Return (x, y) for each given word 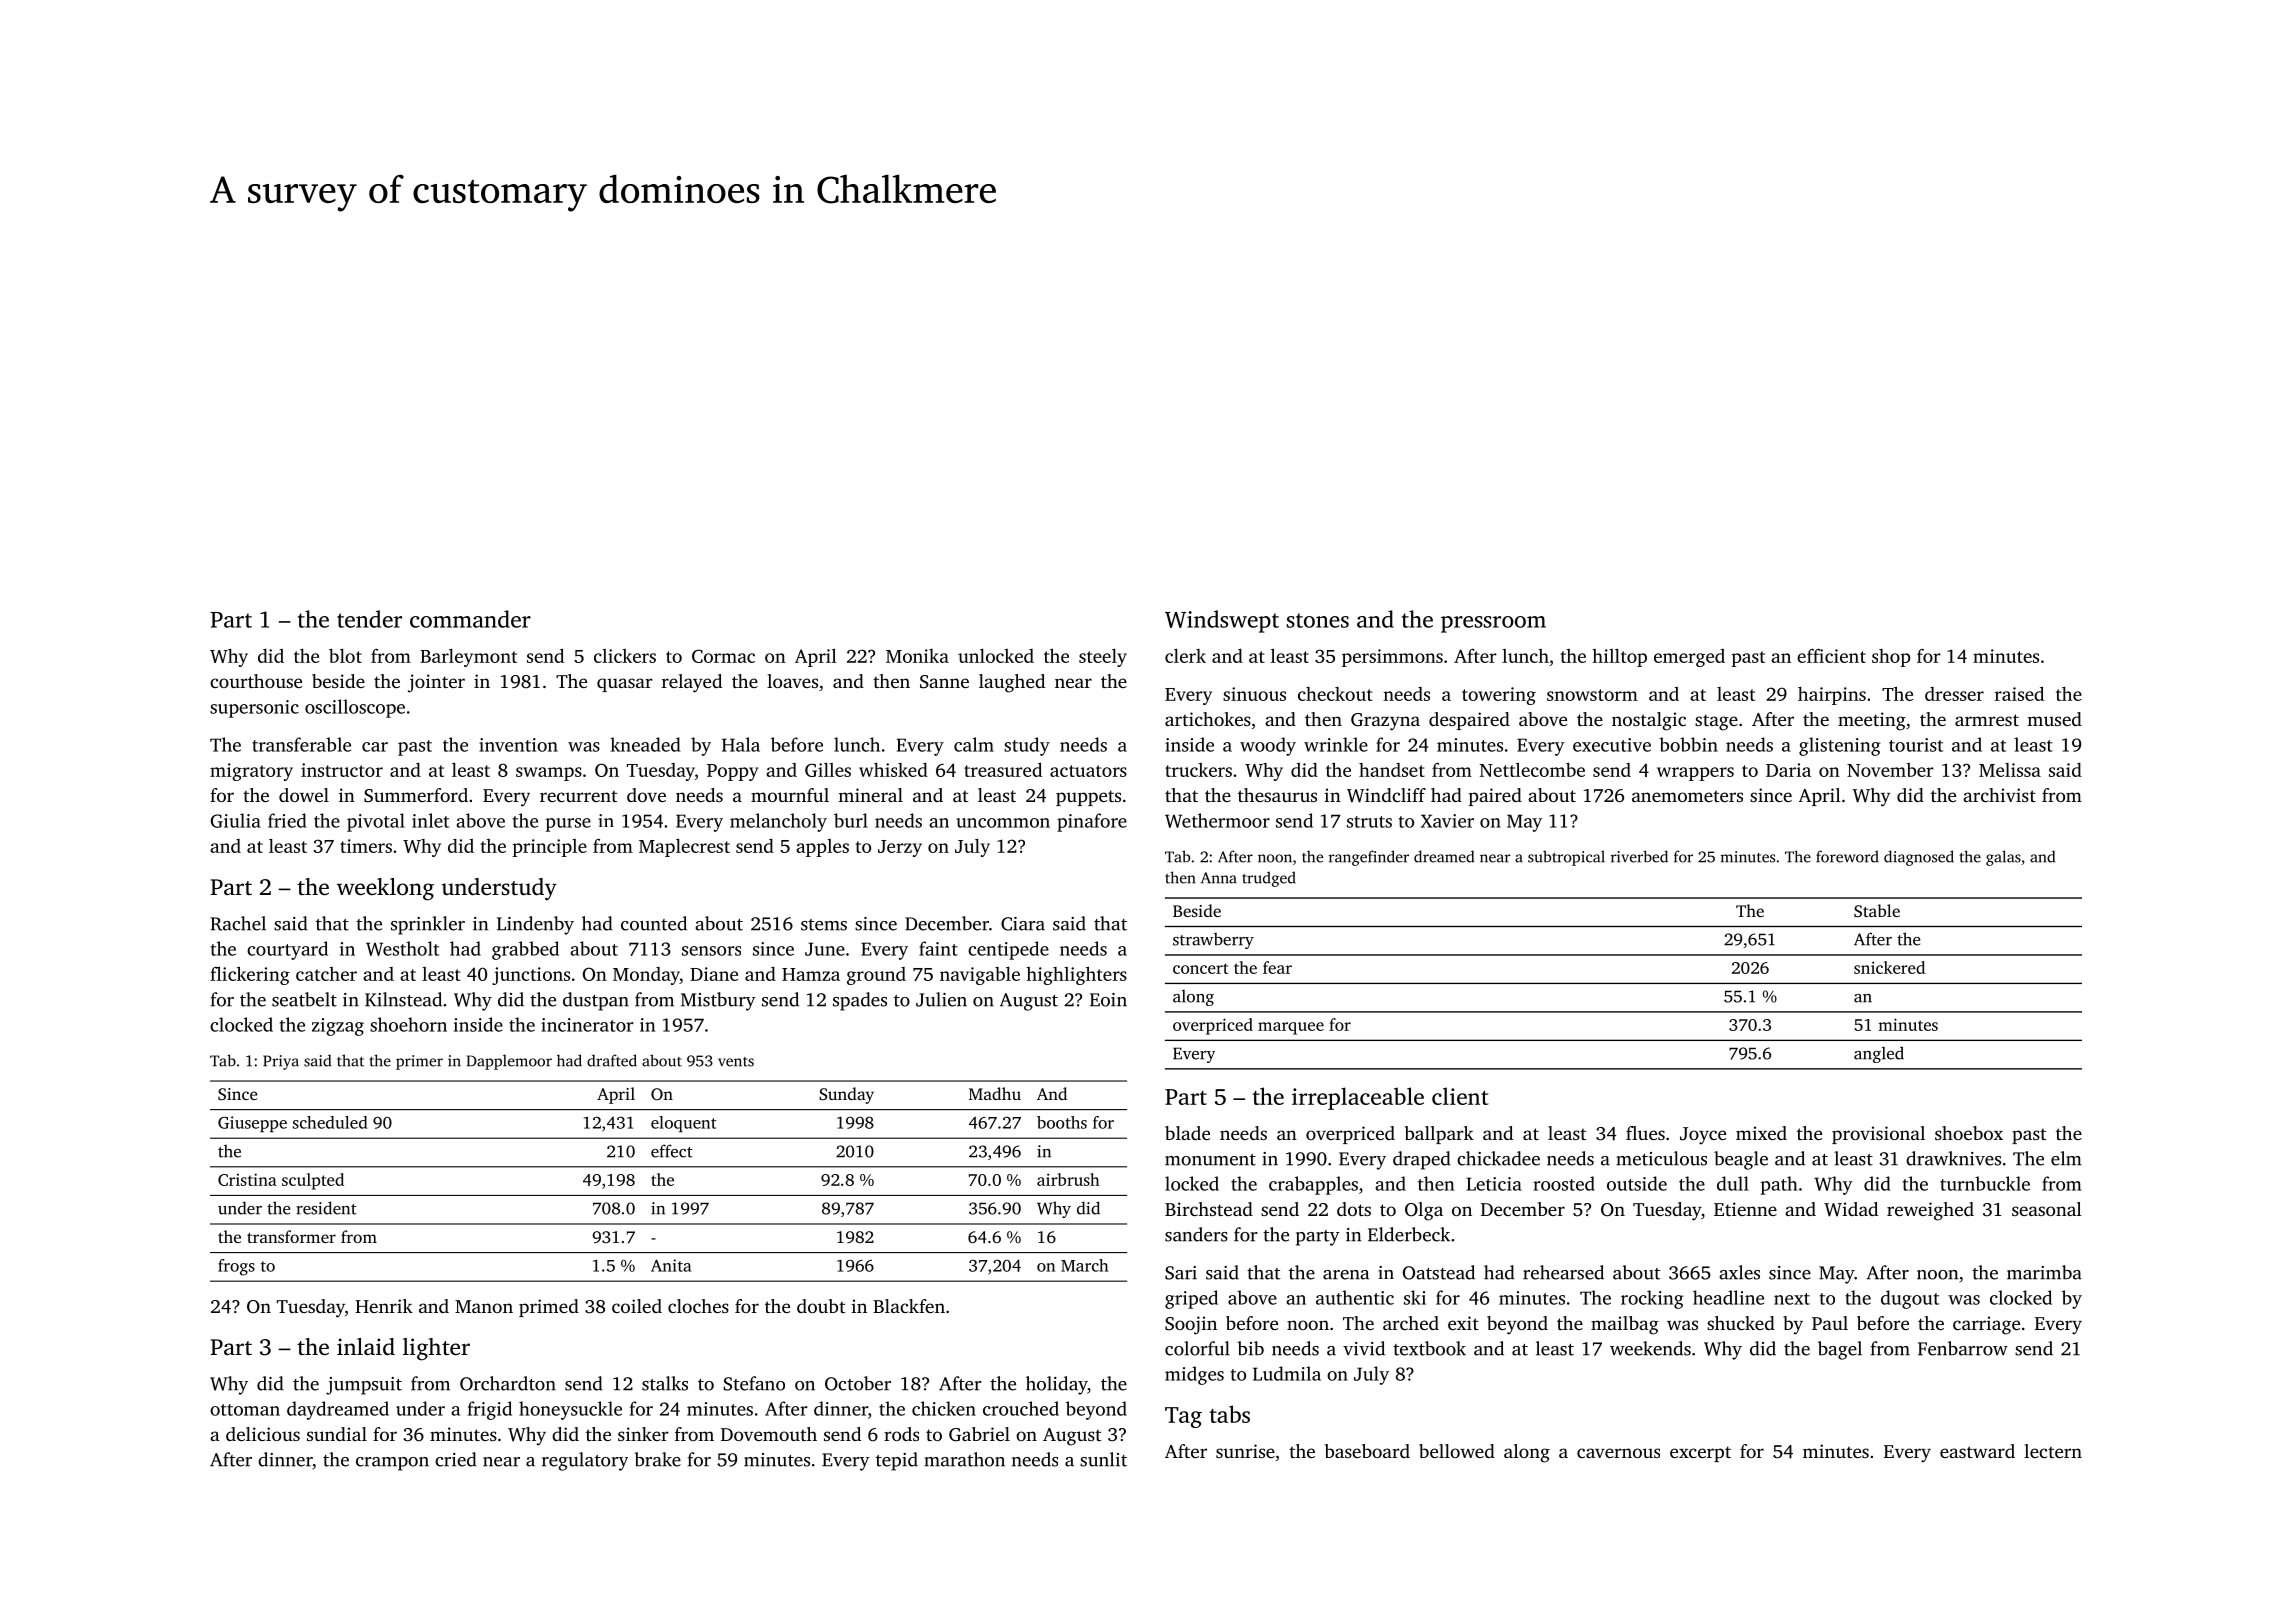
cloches (698, 1306)
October (858, 1383)
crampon (392, 1464)
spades (860, 1001)
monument (1210, 1160)
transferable (301, 744)
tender (369, 619)
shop (1891, 658)
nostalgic (1649, 721)
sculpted (313, 1181)
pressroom (1493, 624)
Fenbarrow (1963, 1348)
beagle (1741, 1160)
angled (1879, 1054)
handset (1392, 770)
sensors (711, 951)
